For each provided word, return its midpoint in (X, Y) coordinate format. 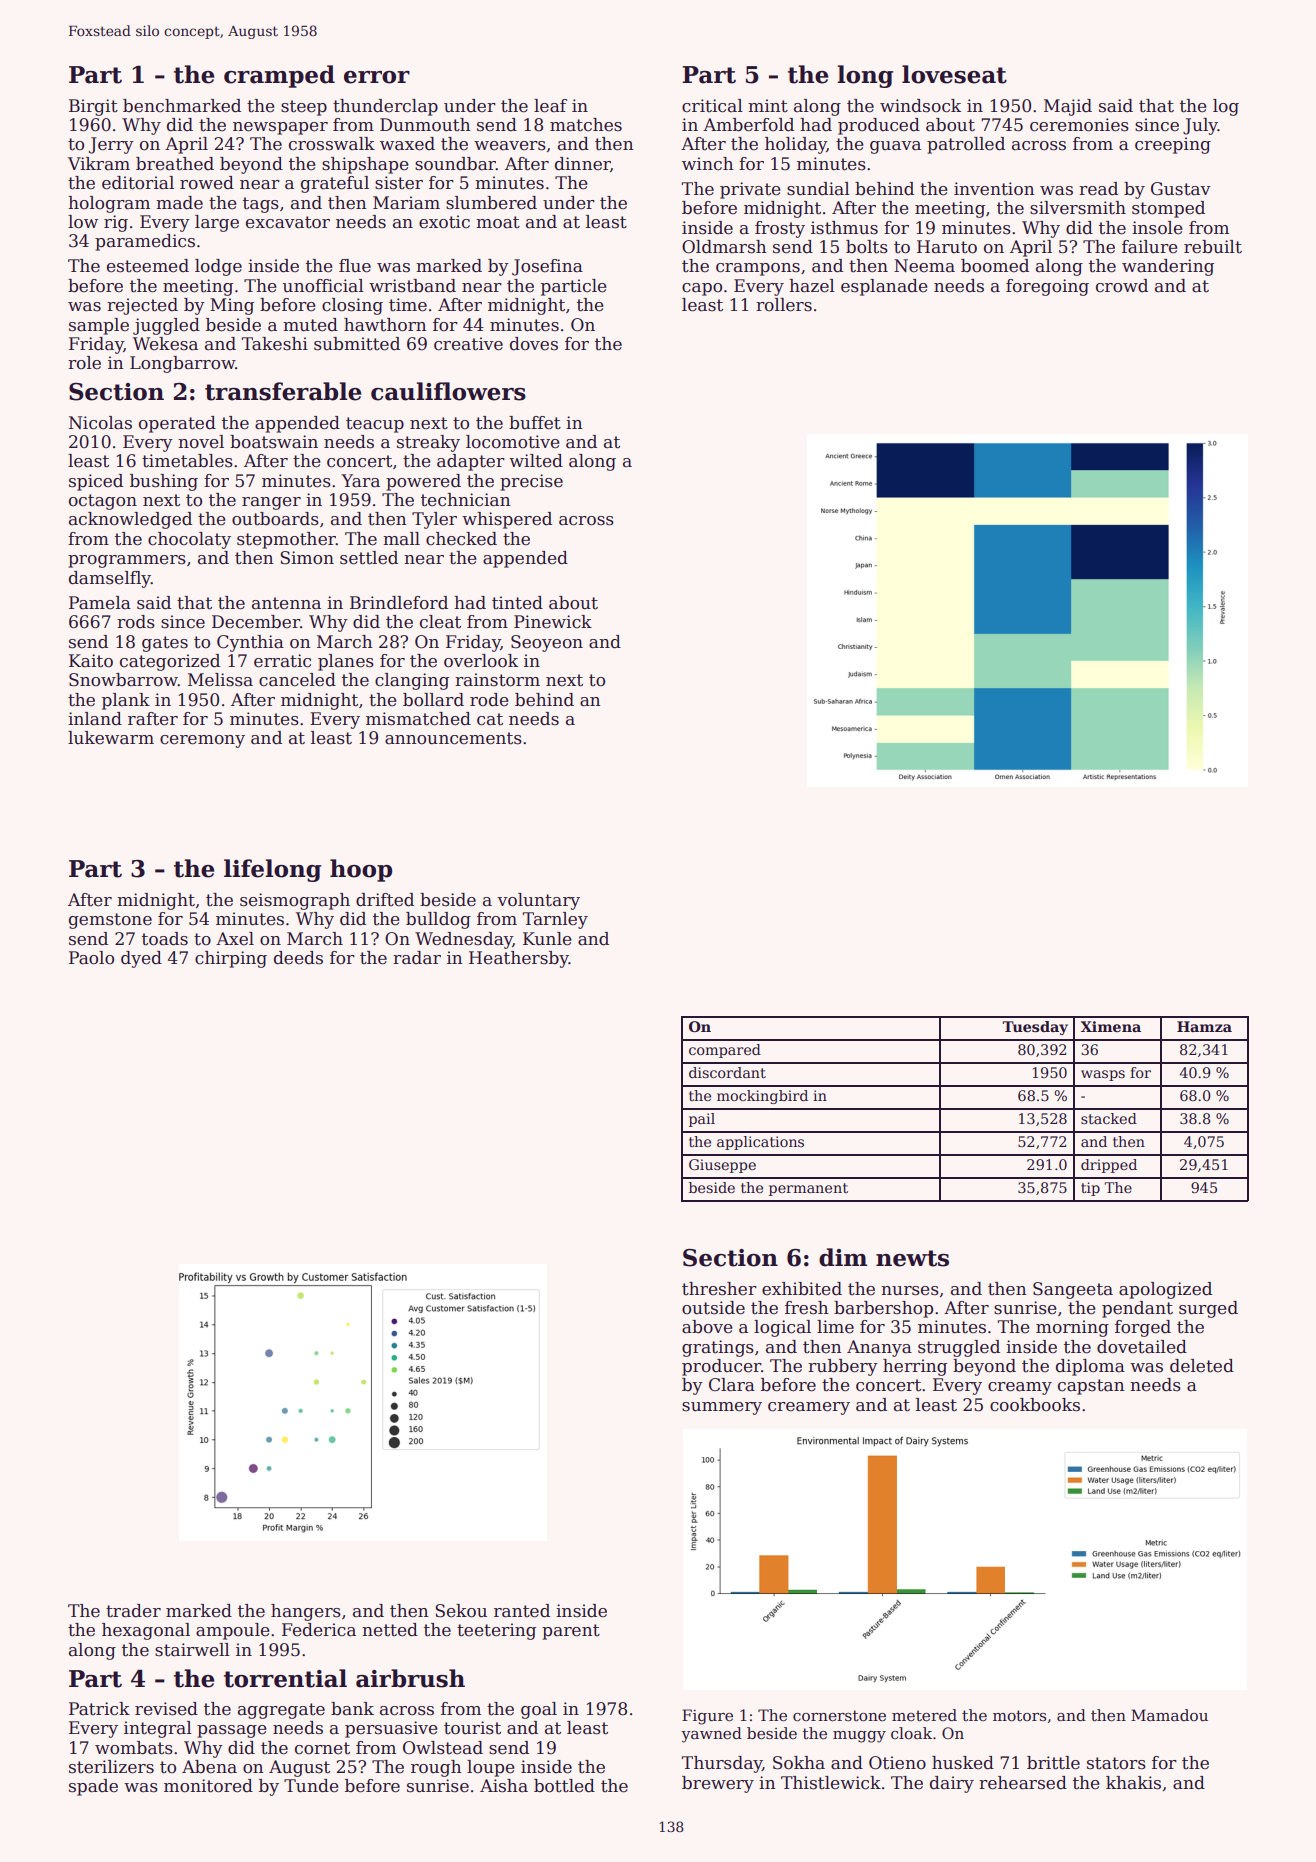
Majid (1068, 107)
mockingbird (762, 1097)
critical (712, 106)
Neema (924, 266)
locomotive (513, 442)
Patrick (99, 1709)
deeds (298, 958)
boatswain (274, 442)
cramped (279, 76)
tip (1090, 1189)
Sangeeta (1073, 1290)
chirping (231, 959)
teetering (496, 1631)
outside (713, 1308)
